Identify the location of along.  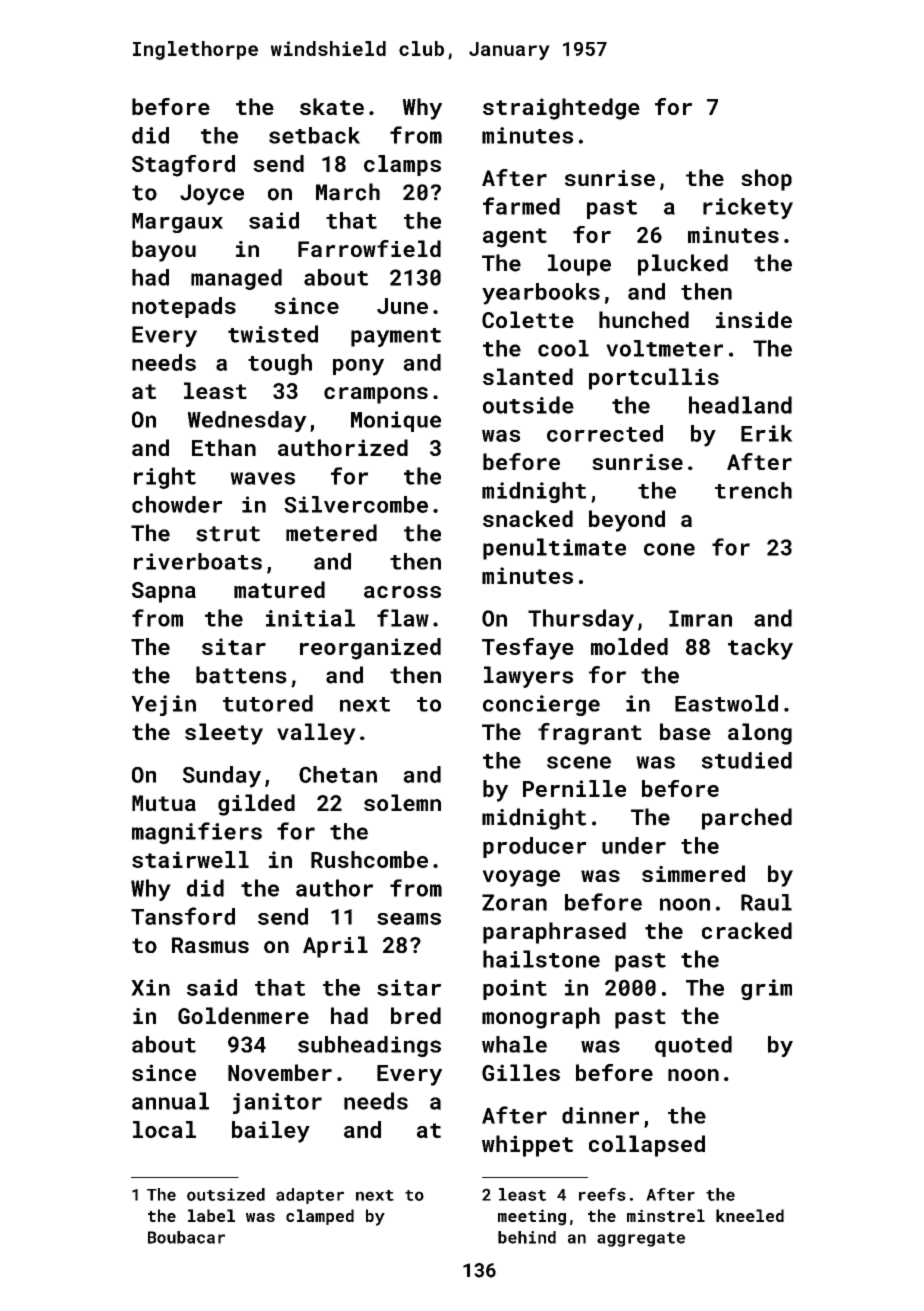
(760, 734).
